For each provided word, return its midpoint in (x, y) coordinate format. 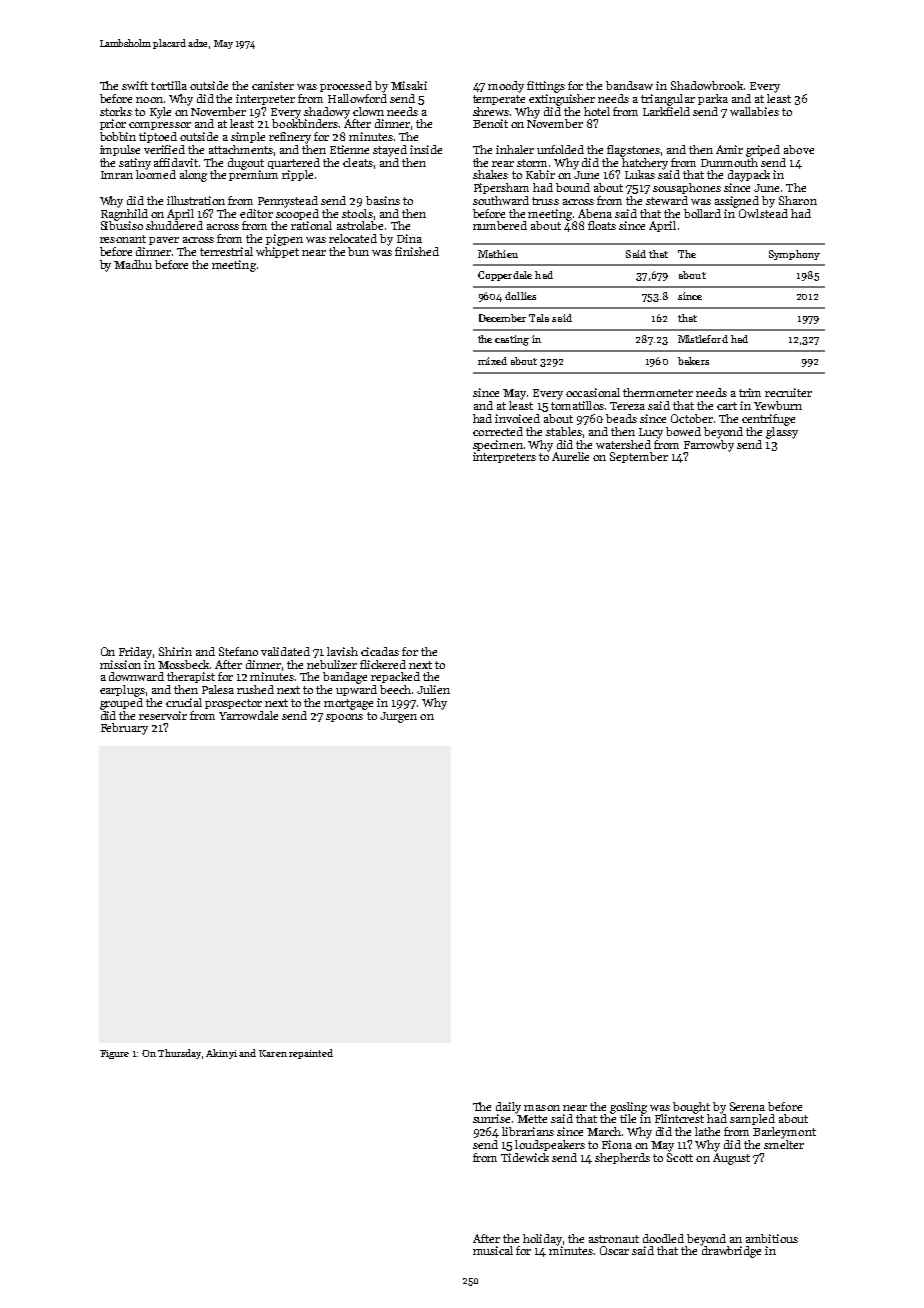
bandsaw (629, 85)
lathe (707, 1131)
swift (135, 85)
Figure (114, 1054)
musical (493, 1250)
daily (508, 1108)
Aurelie (570, 456)
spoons (344, 718)
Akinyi (221, 1054)
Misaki (409, 85)
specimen (498, 445)
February (124, 729)
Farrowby (709, 446)
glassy (782, 433)
